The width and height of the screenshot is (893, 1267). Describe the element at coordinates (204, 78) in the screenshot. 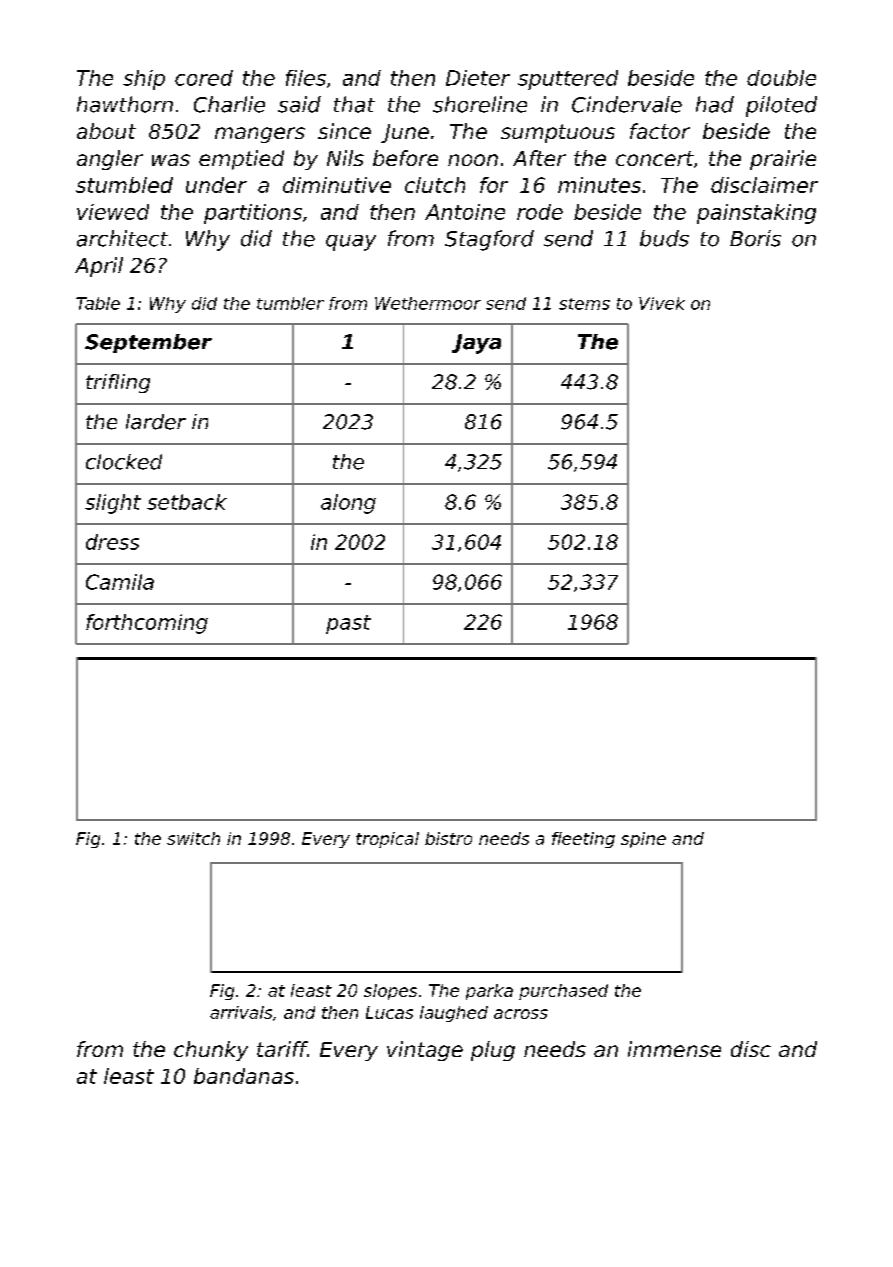

I see `cored` at that location.
